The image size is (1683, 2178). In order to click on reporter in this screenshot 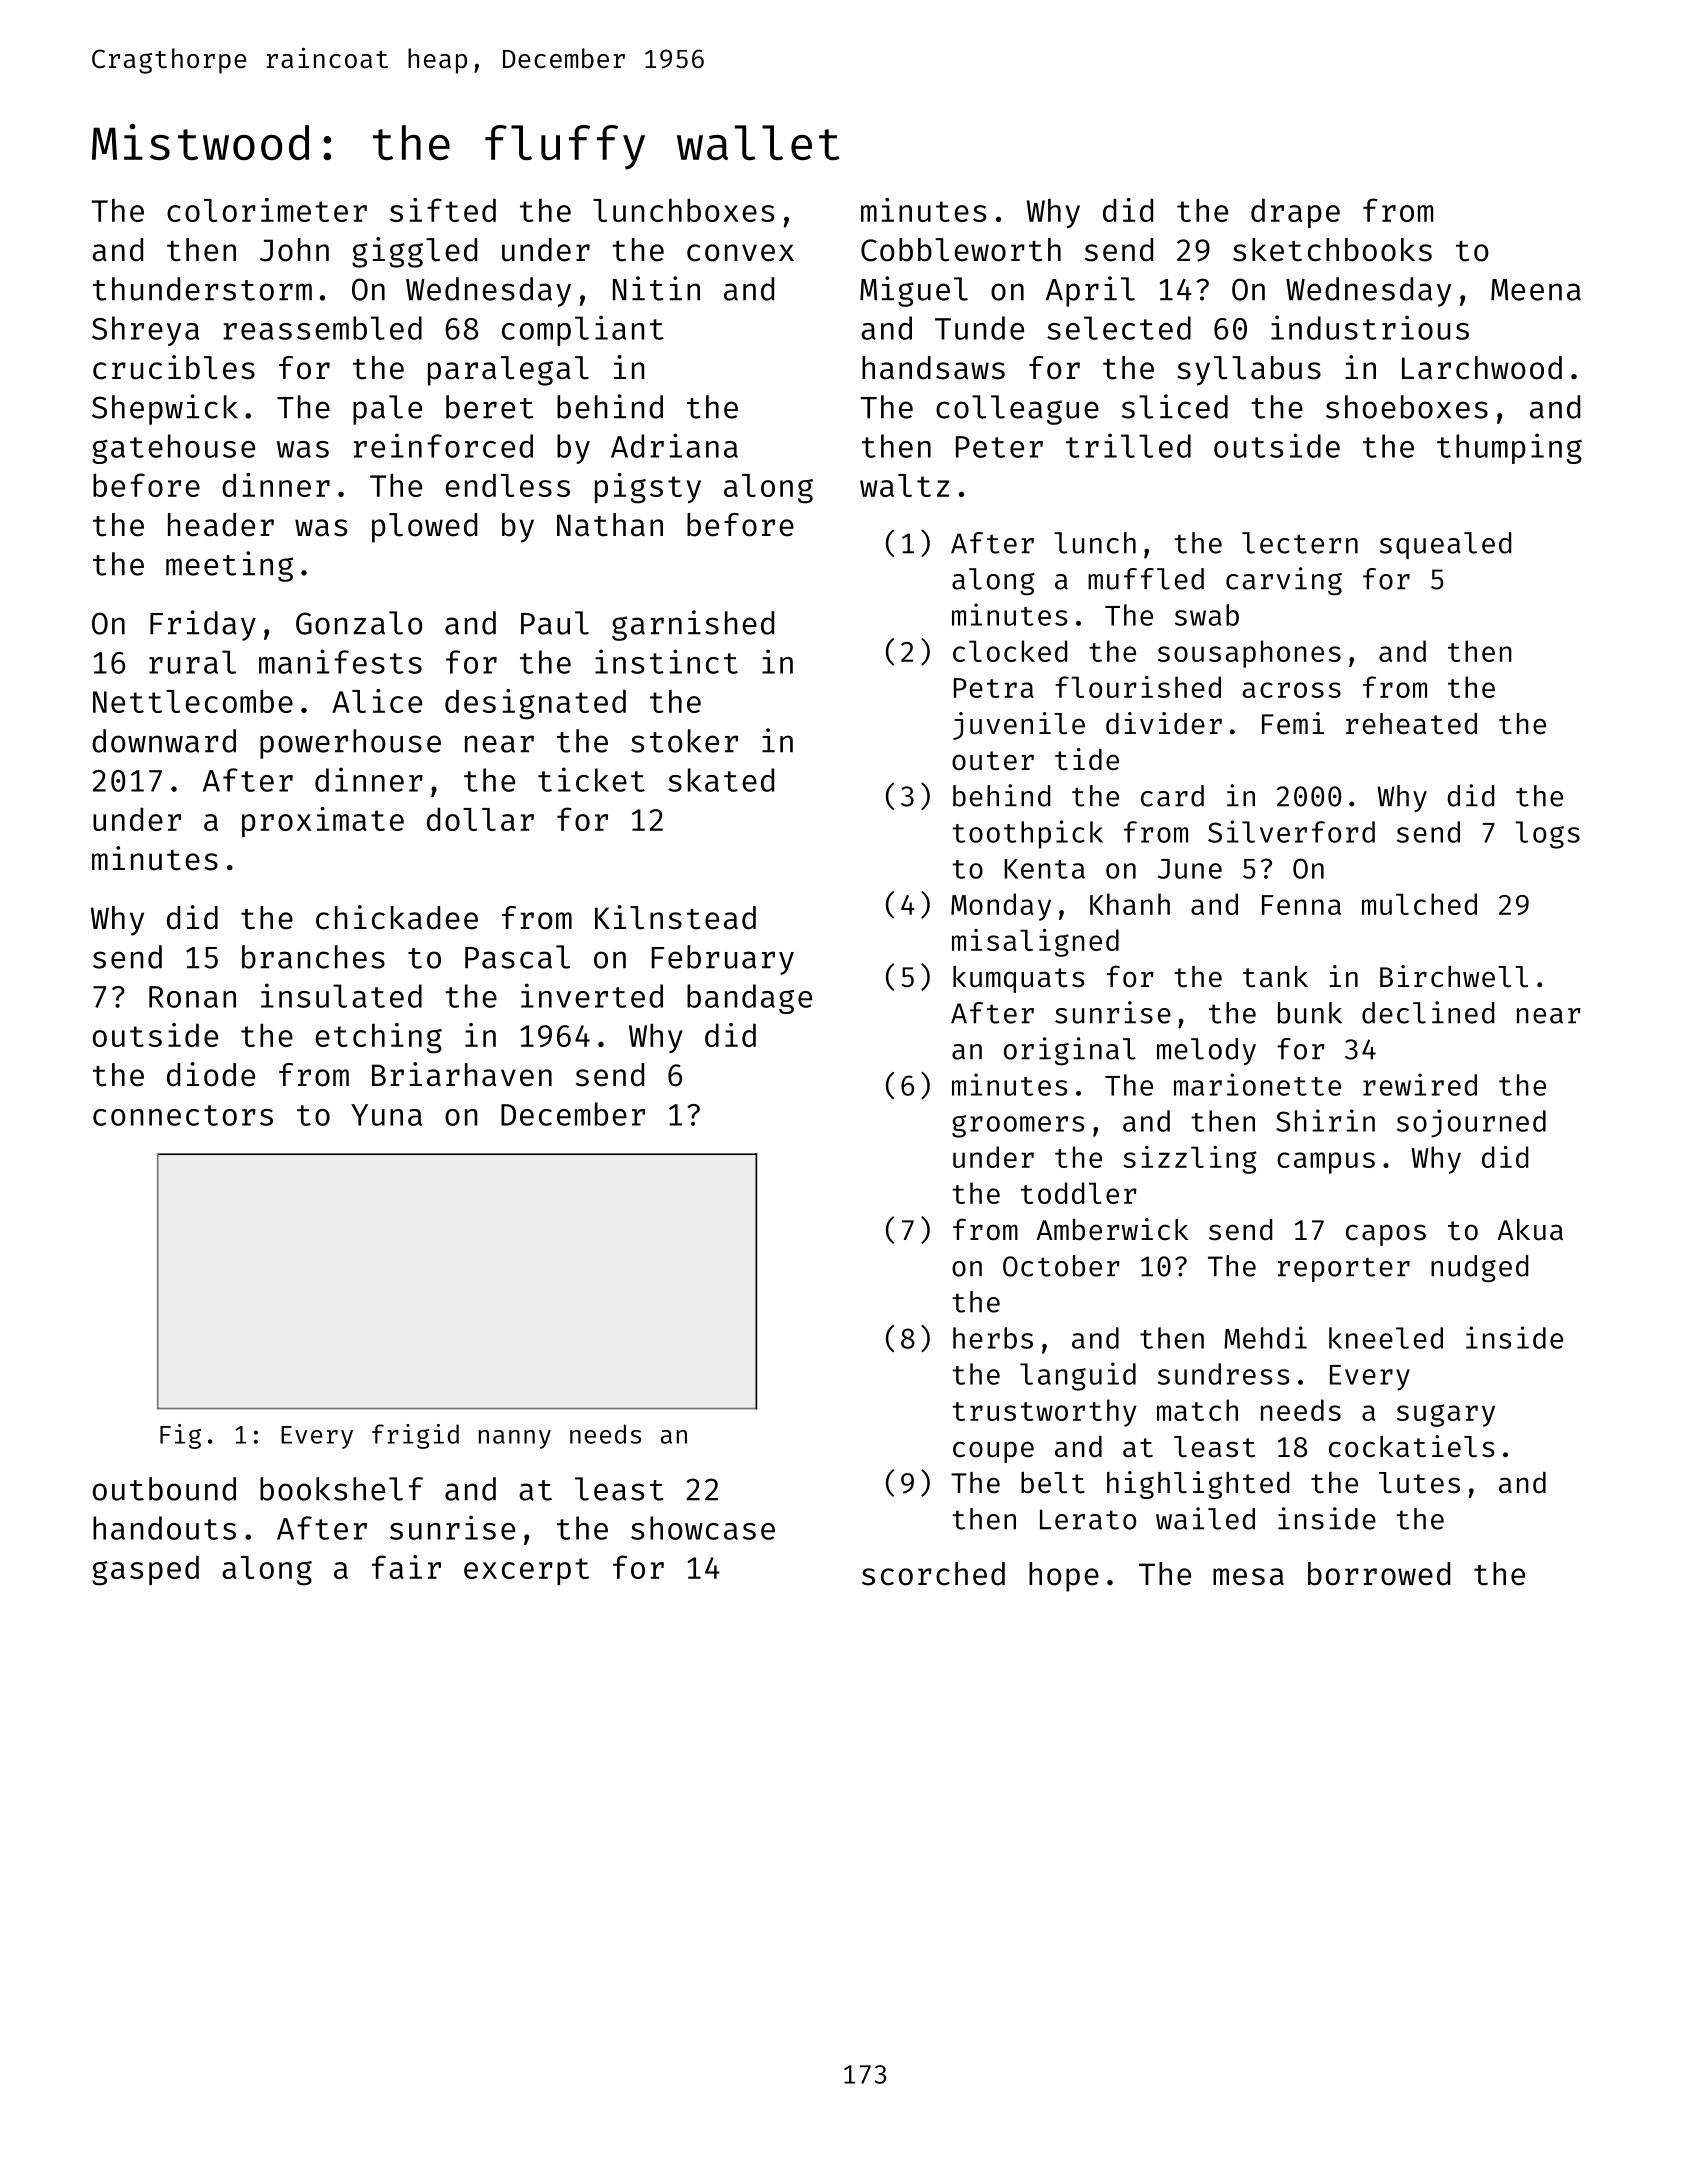, I will do `click(1344, 1269)`.
